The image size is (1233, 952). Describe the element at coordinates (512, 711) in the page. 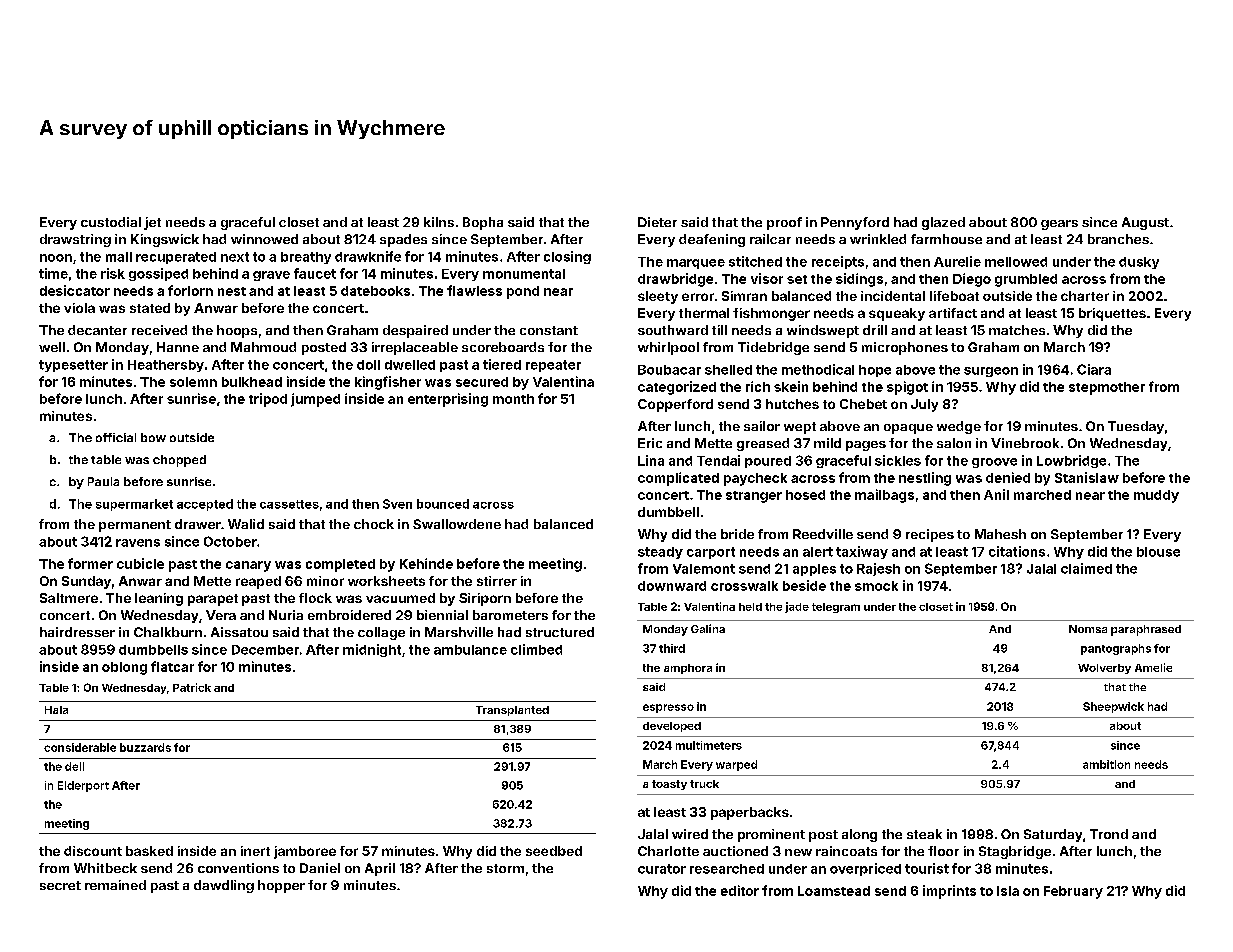

I see `Transplanted` at that location.
